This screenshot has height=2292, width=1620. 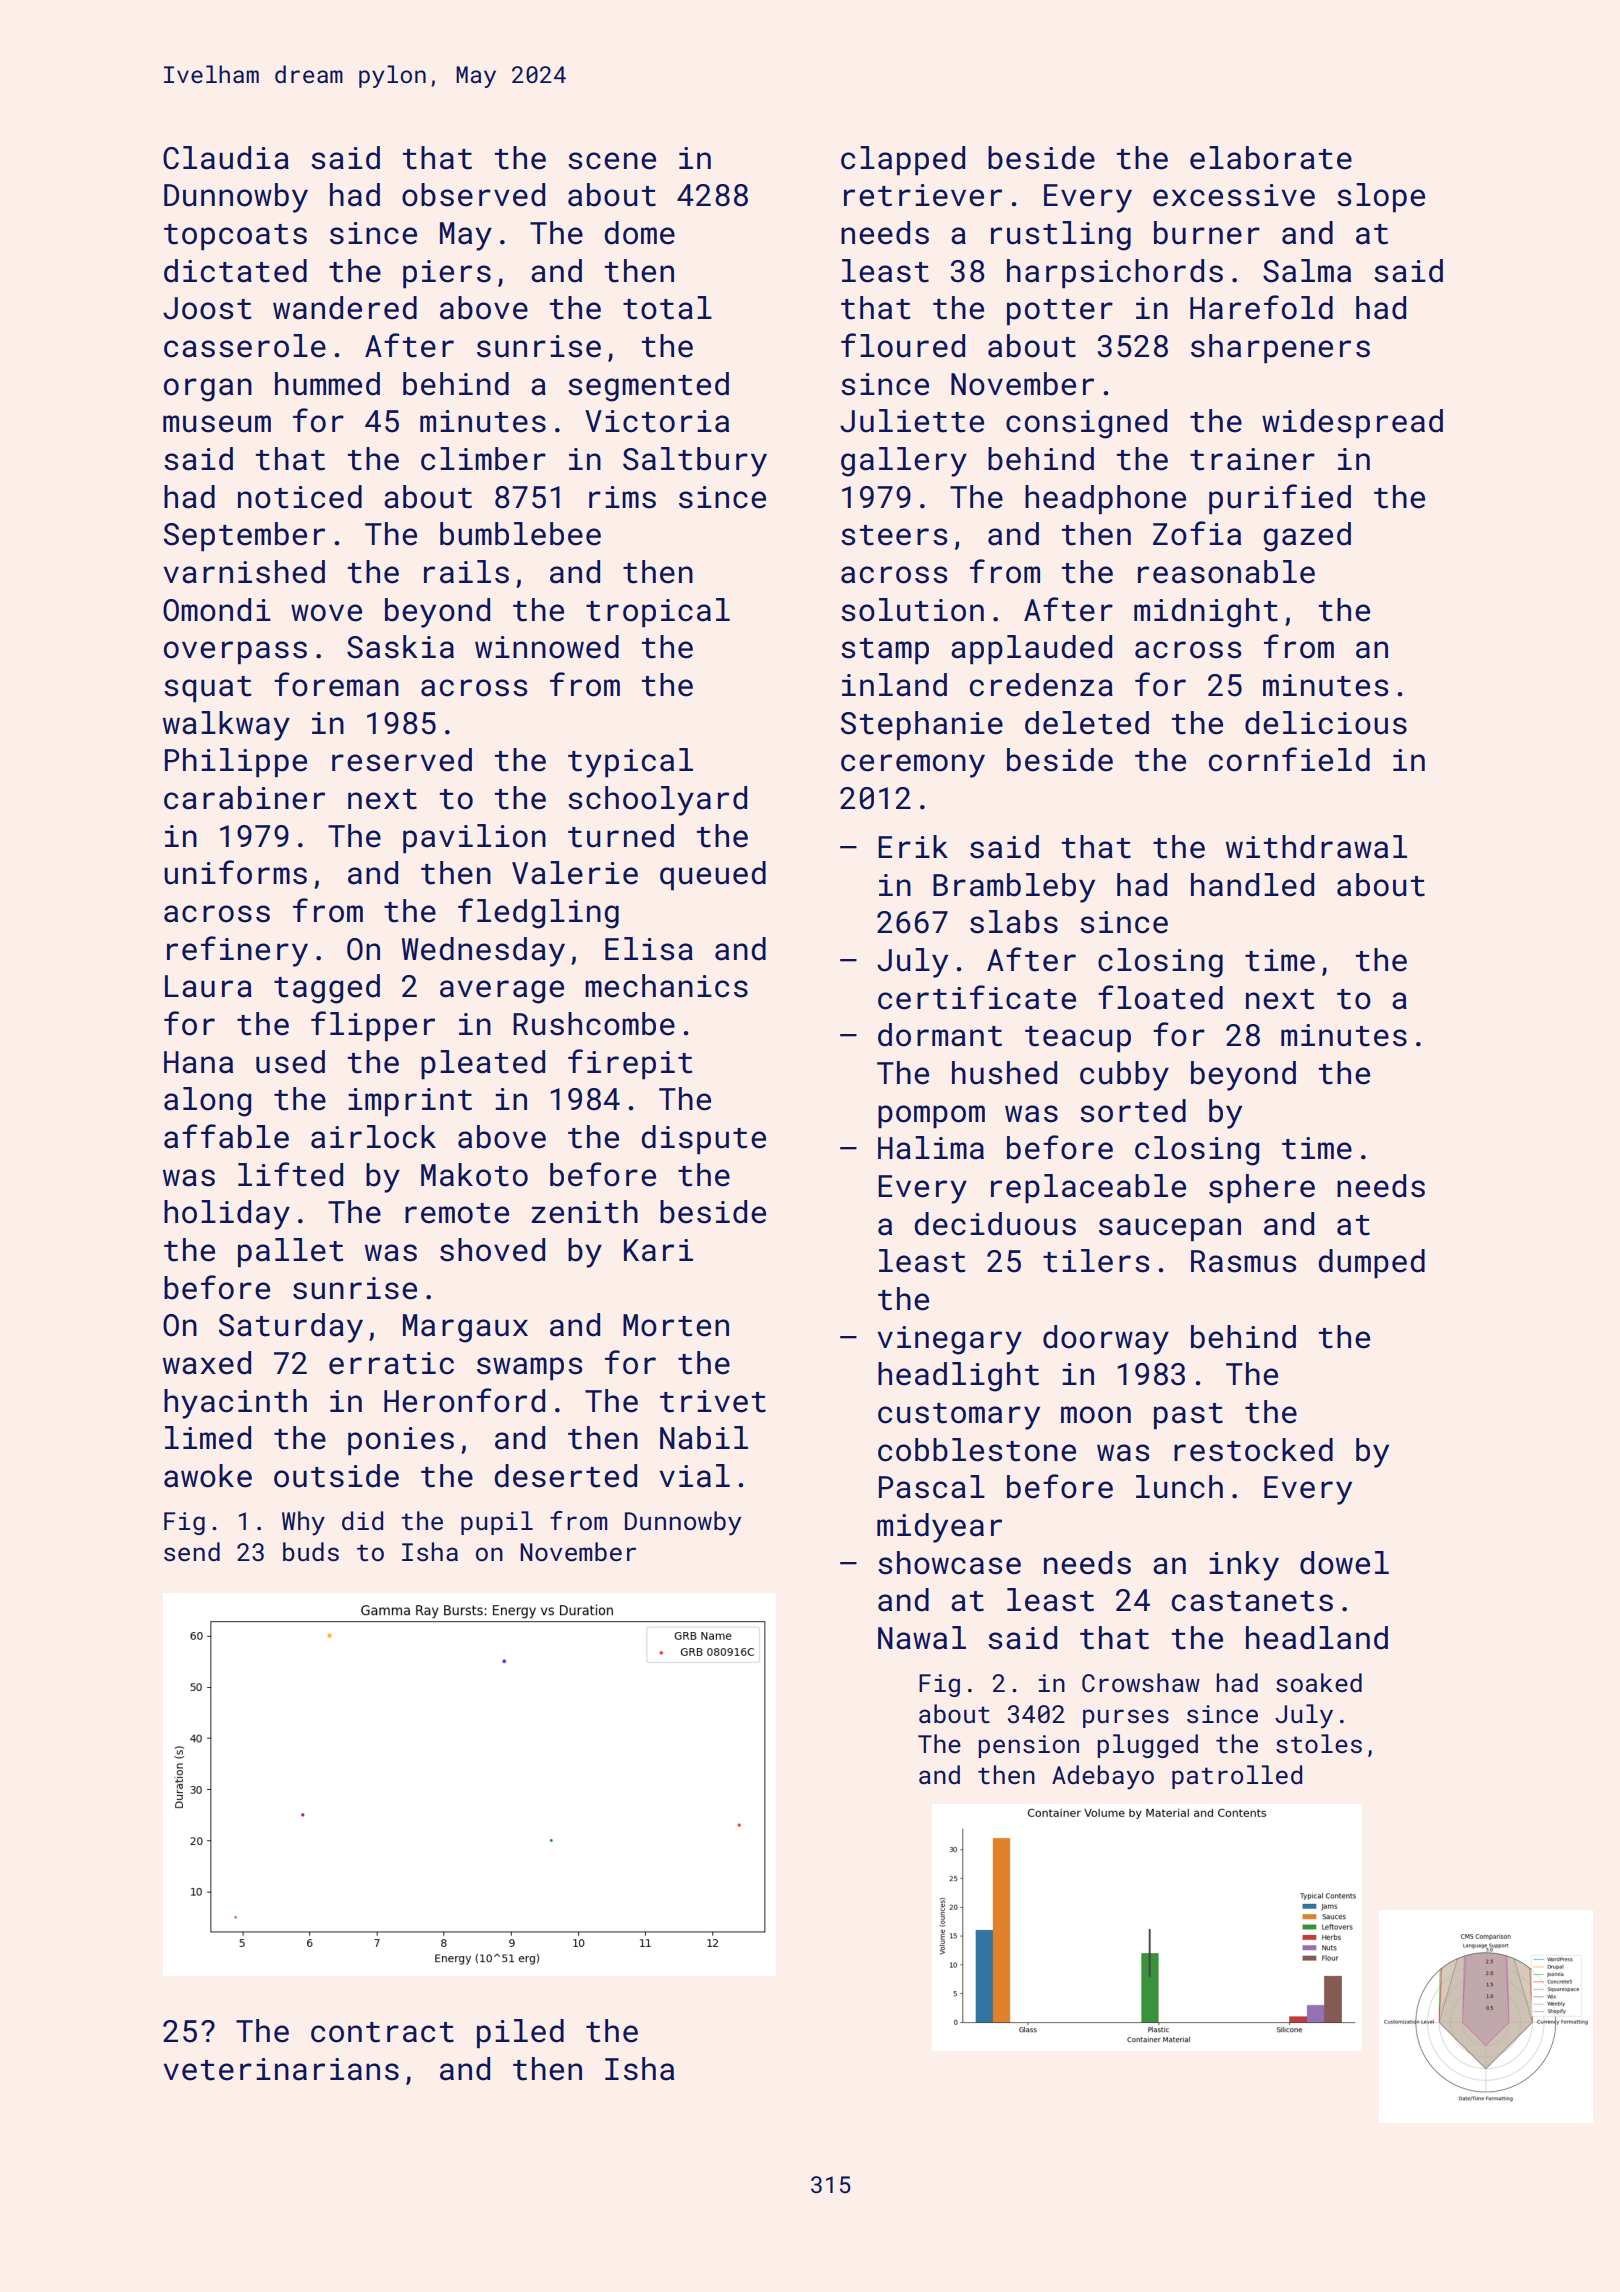 What do you see at coordinates (281, 2069) in the screenshot?
I see `veterinarians` at bounding box center [281, 2069].
